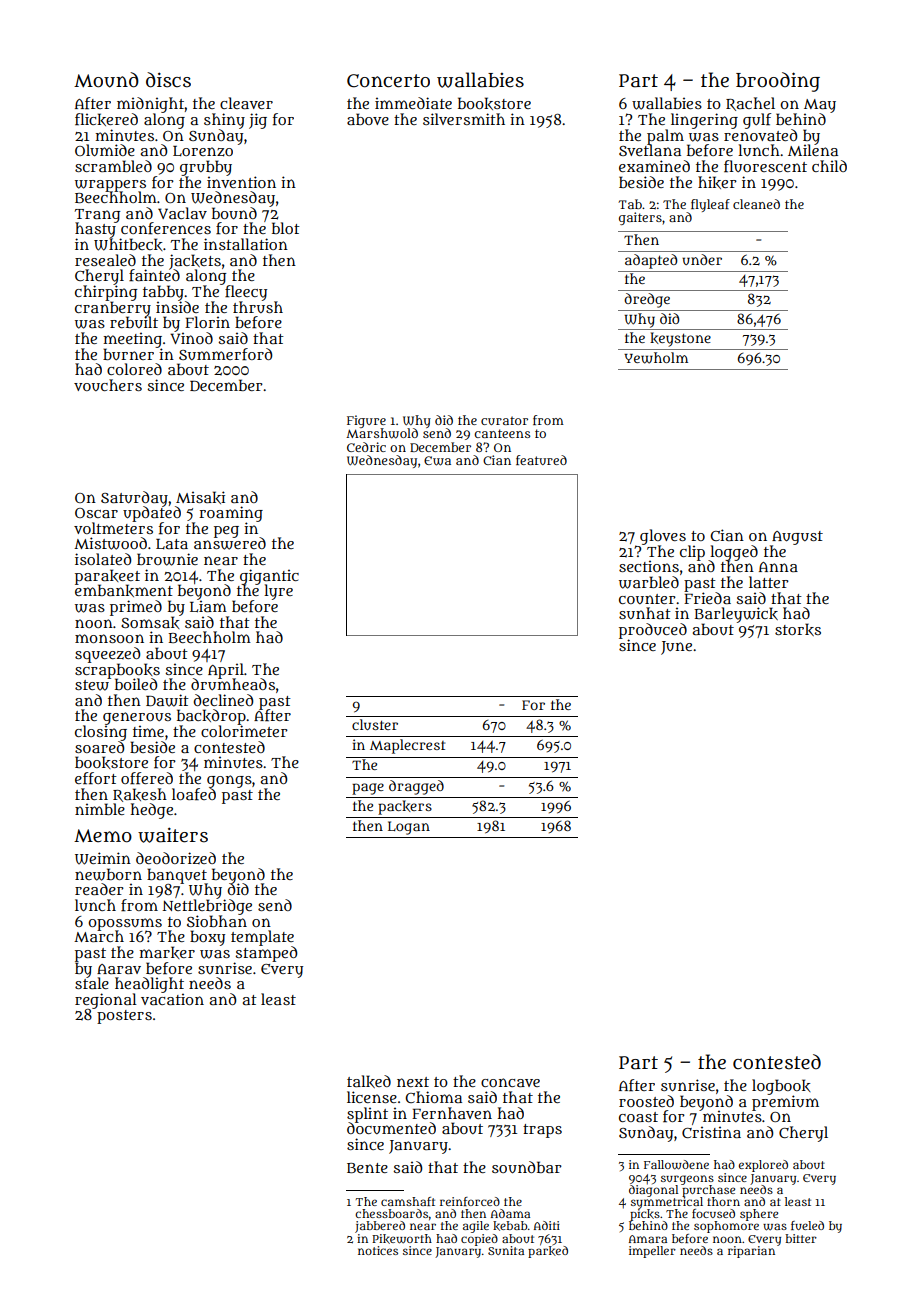  I want to click on curator, so click(504, 420).
